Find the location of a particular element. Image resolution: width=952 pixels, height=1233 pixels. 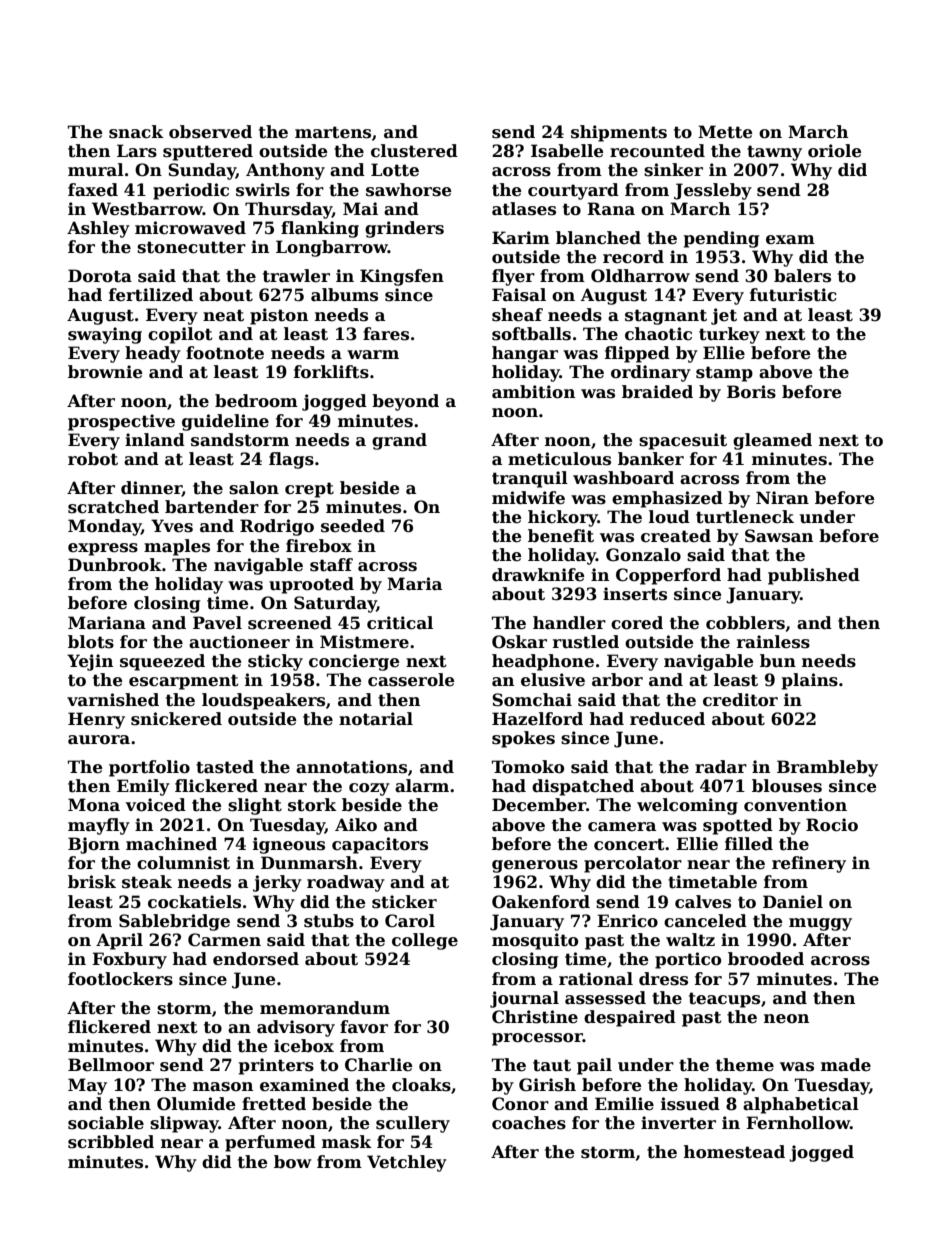

albums is located at coordinates (344, 295).
